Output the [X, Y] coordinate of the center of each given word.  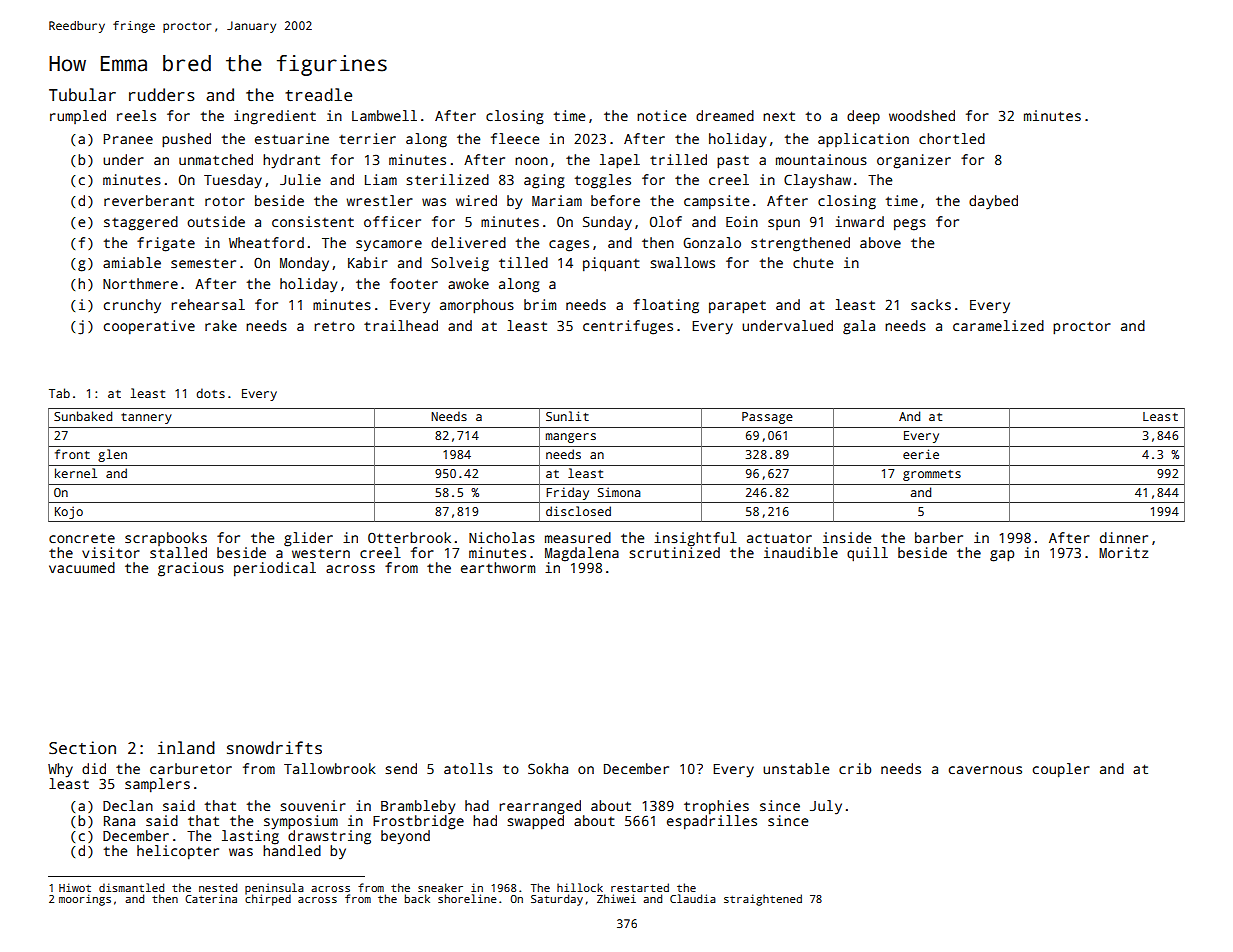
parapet [737, 307]
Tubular [82, 95]
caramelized [998, 325]
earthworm [498, 567]
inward [859, 221]
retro [334, 326]
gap [1002, 556]
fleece [515, 138]
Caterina [211, 898]
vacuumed [82, 567]
